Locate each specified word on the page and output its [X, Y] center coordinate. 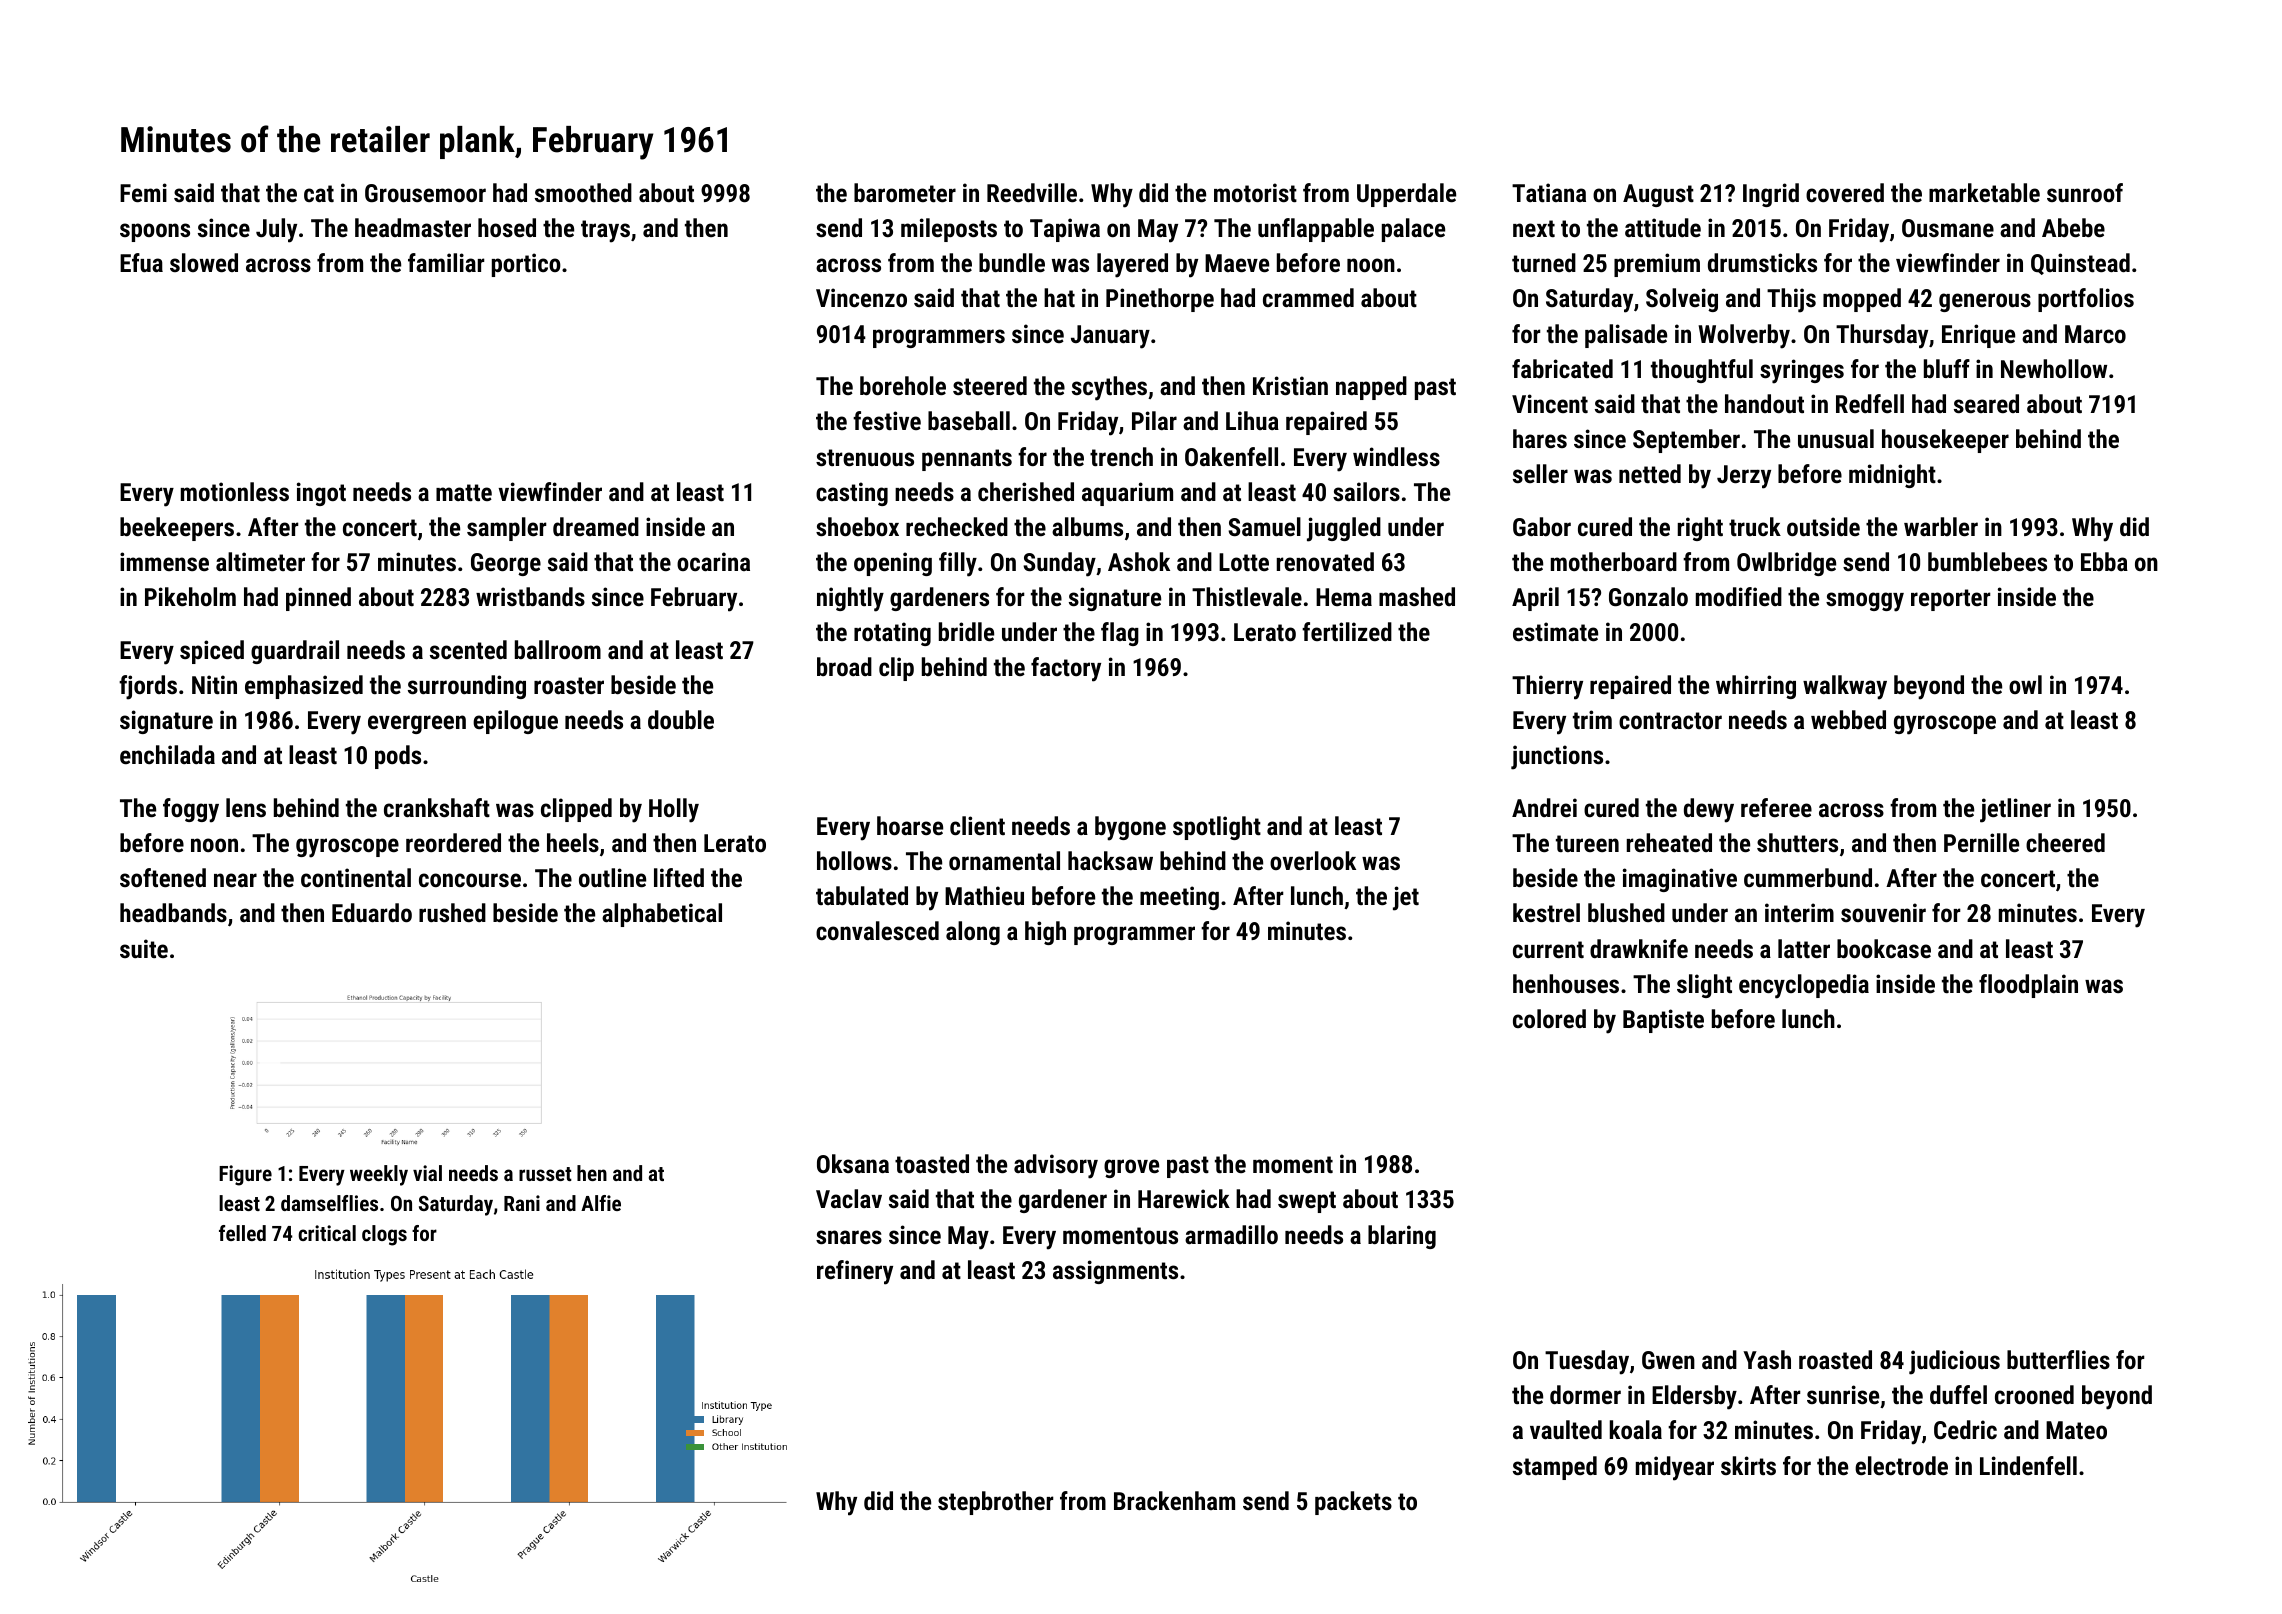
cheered [2065, 842]
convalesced [877, 930]
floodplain [2028, 986]
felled [242, 1233]
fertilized [1347, 631]
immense [164, 561]
